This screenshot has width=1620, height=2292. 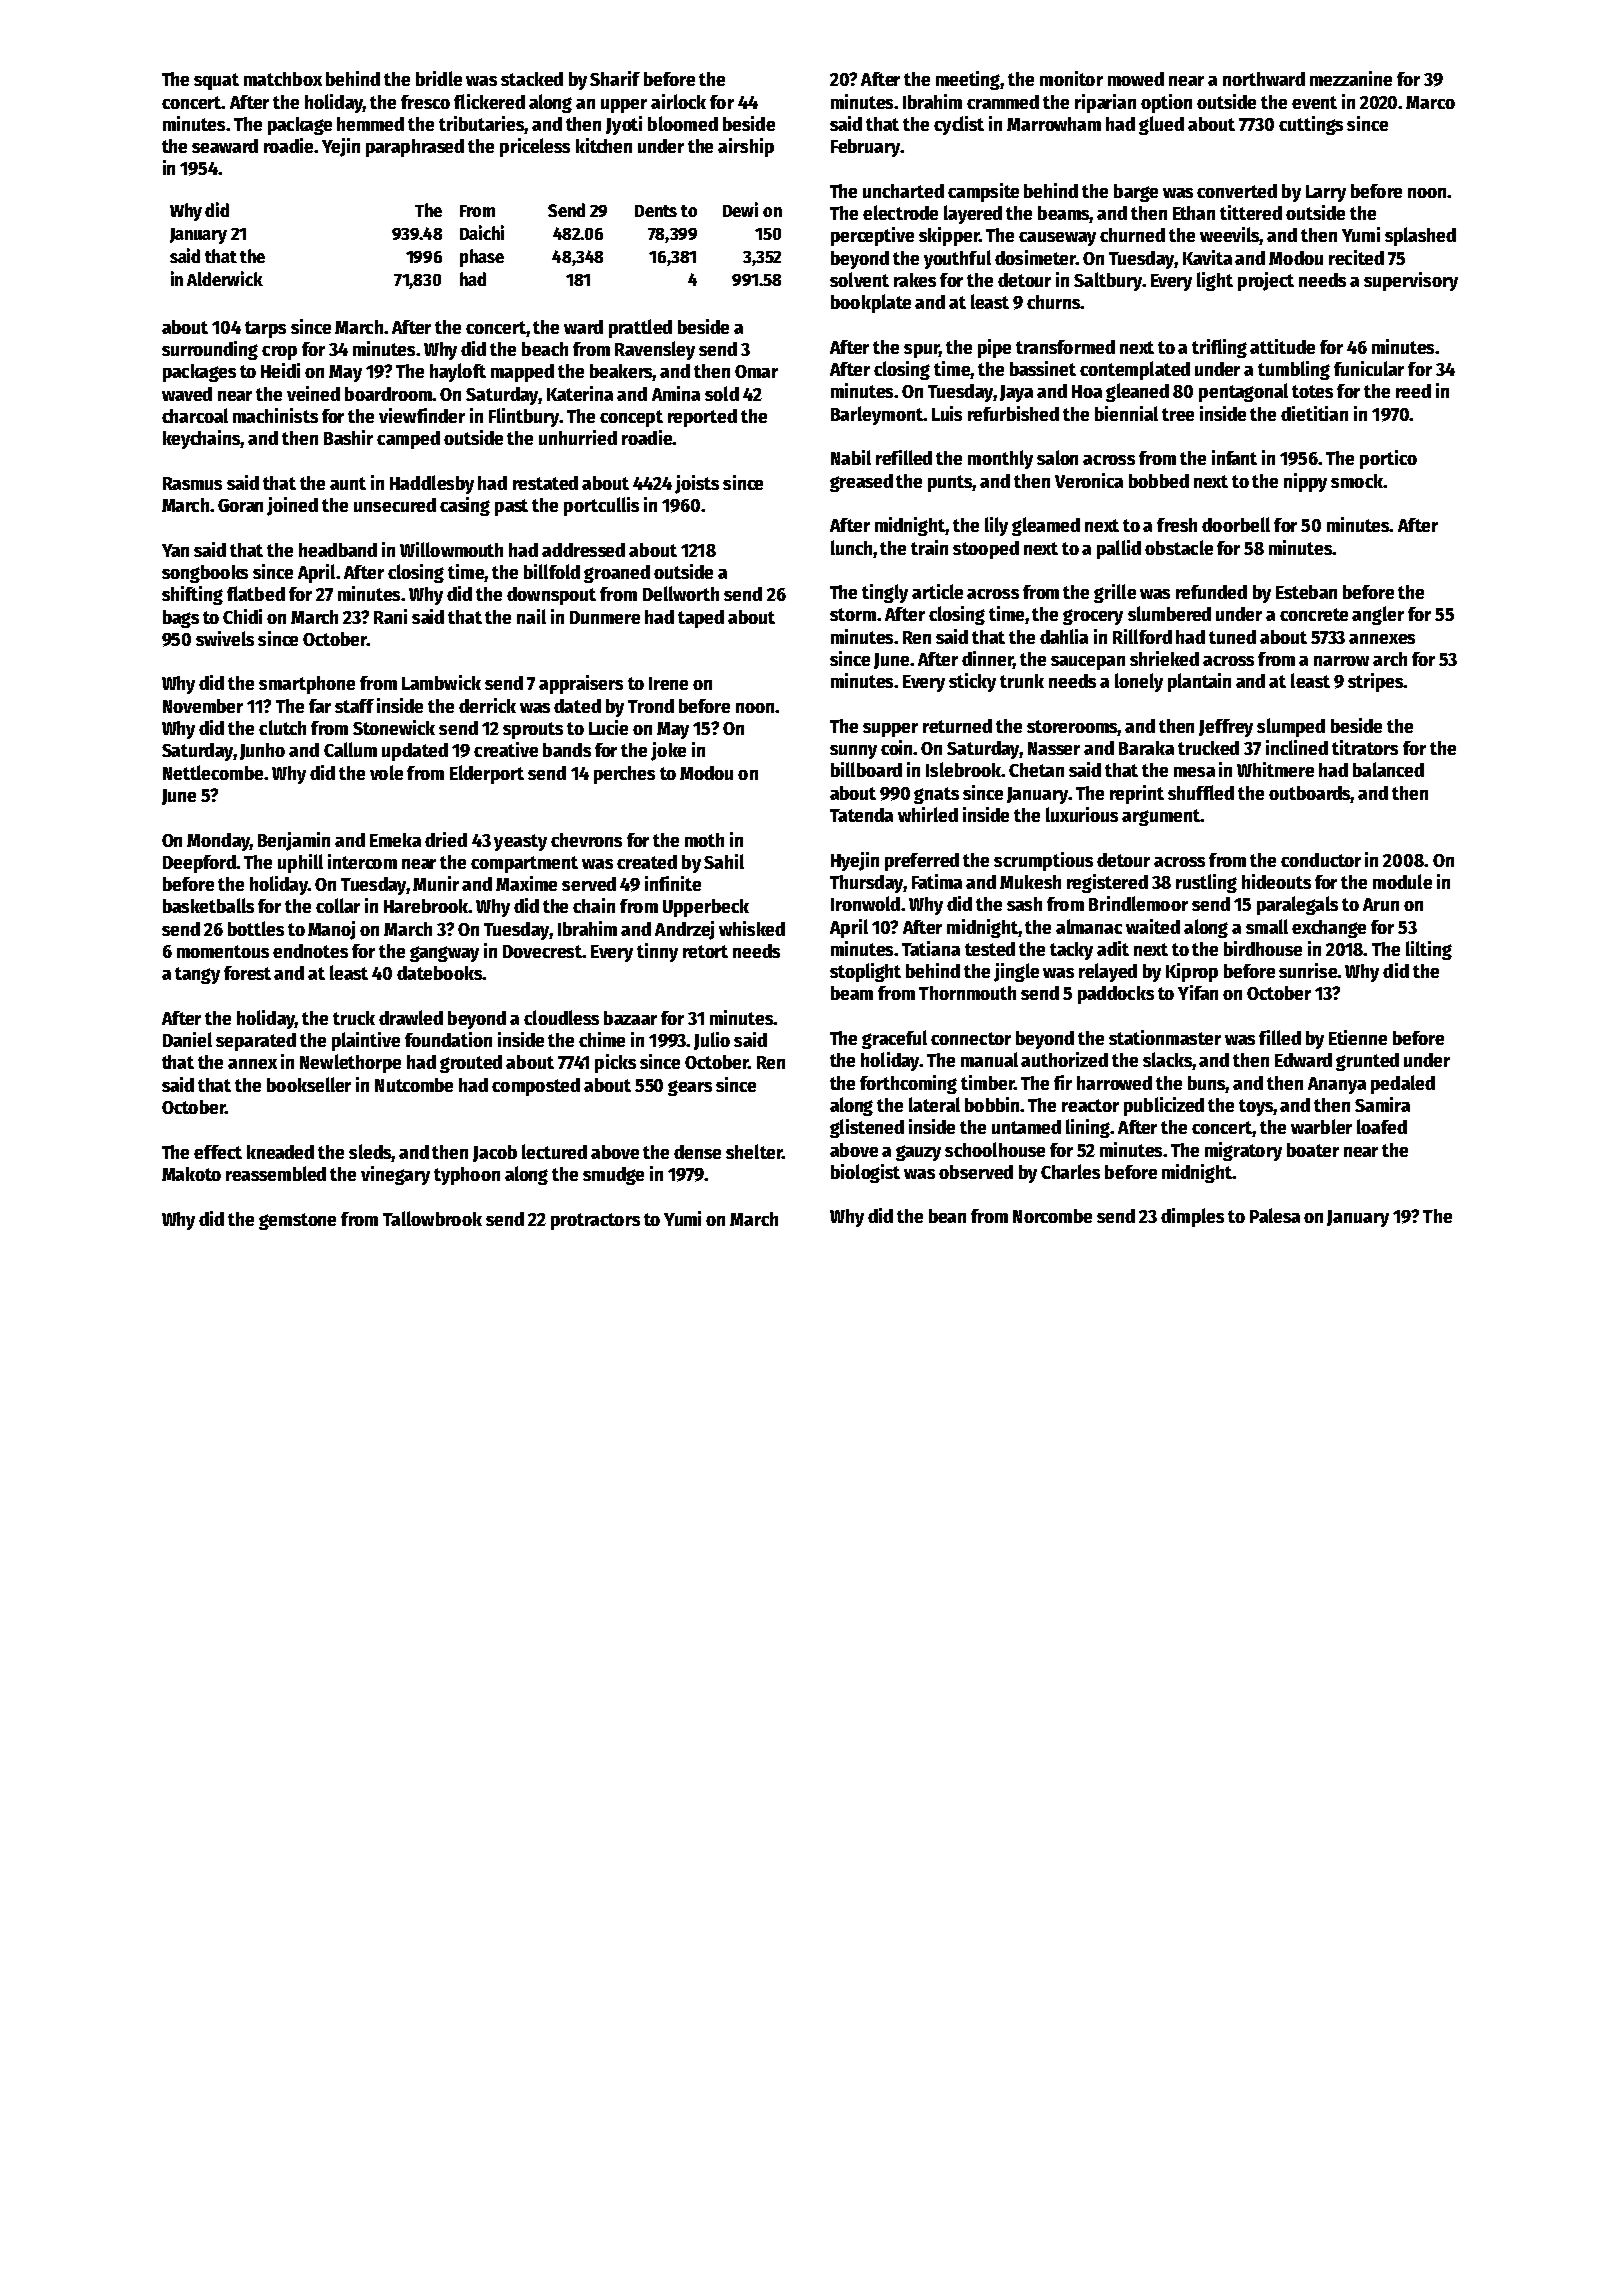 I want to click on funicular, so click(x=1369, y=368).
